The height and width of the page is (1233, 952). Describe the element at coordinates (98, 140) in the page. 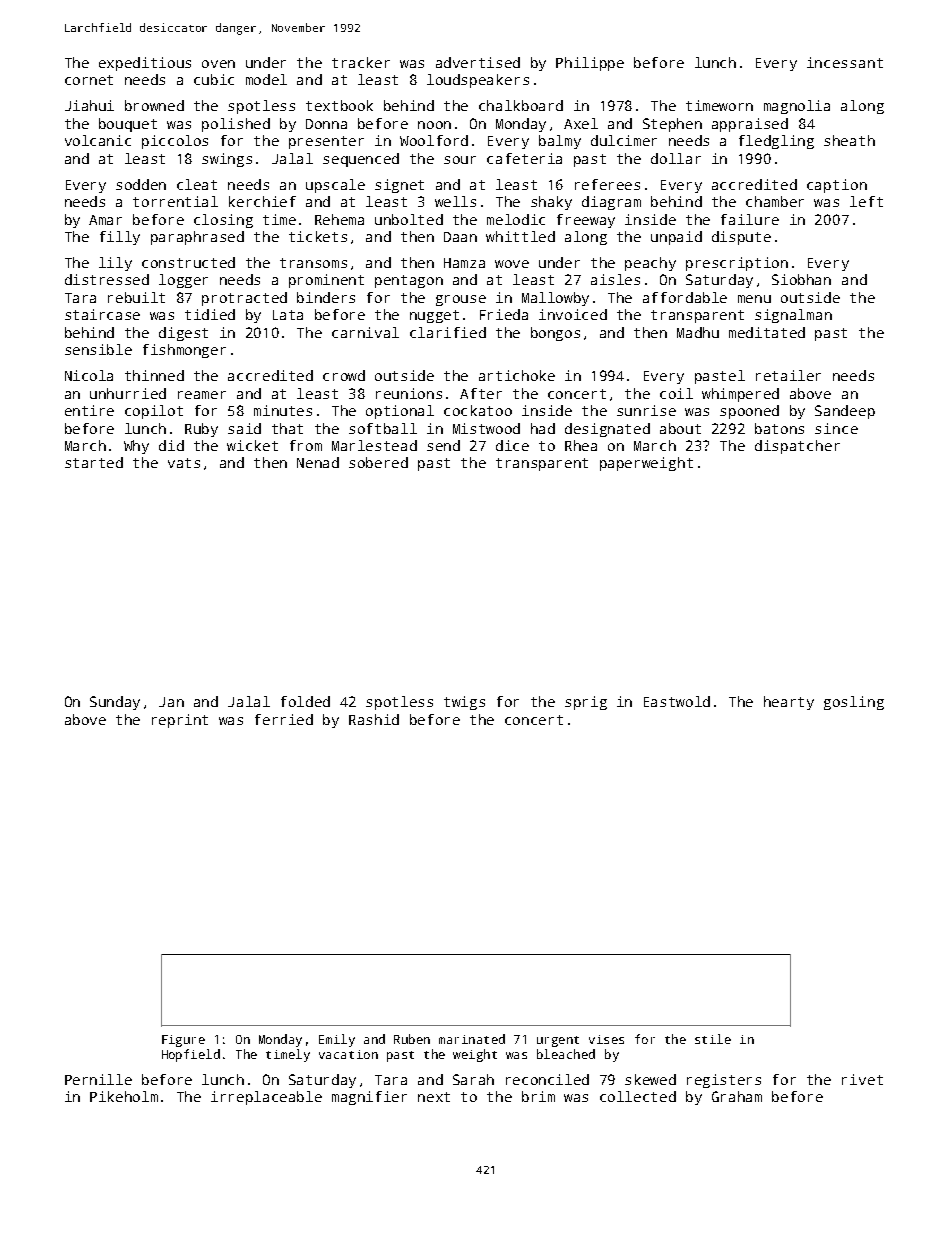

I see `volcanic` at that location.
